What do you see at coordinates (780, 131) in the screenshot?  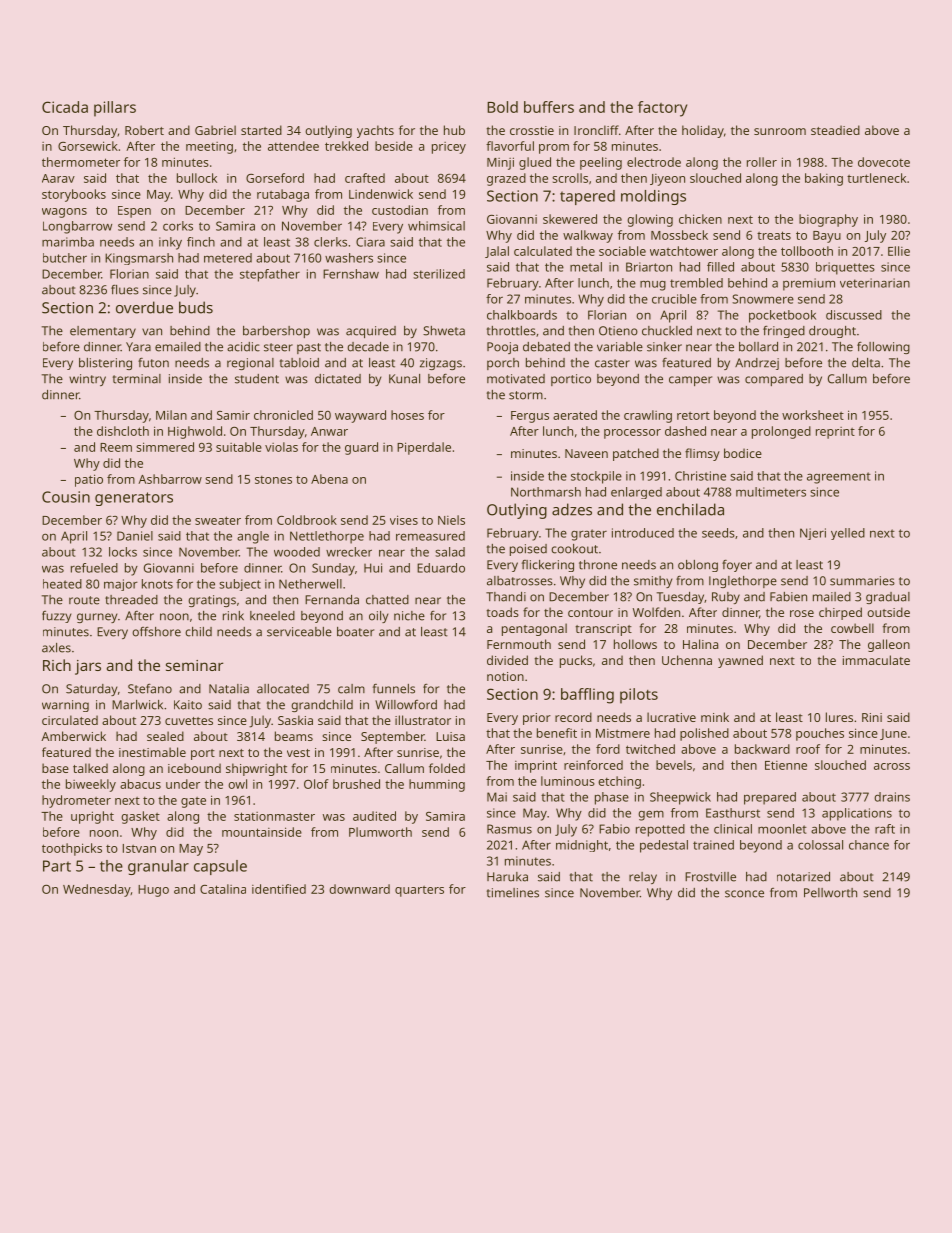 I see `sunroom` at bounding box center [780, 131].
